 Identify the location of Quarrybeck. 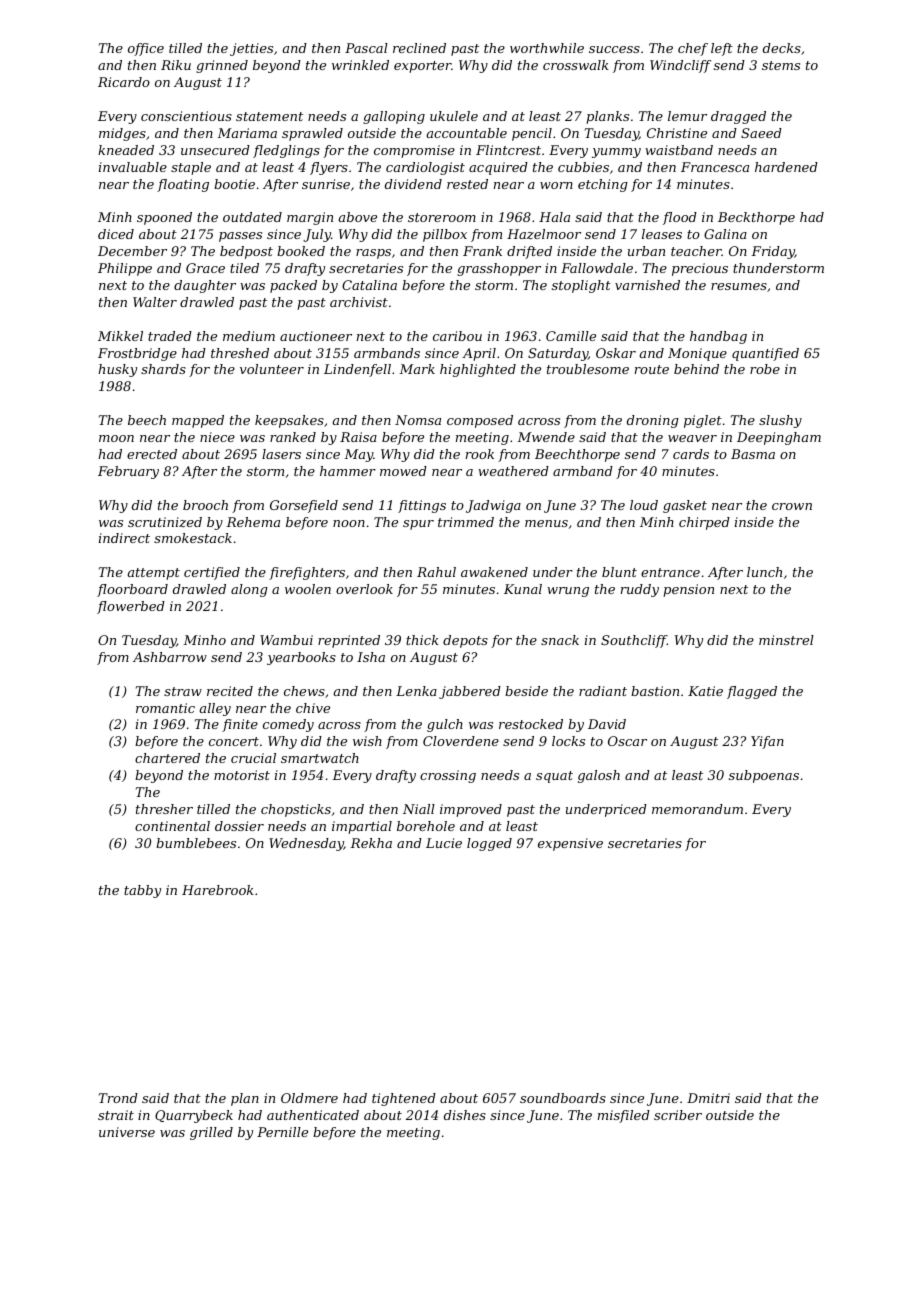
(194, 1116).
